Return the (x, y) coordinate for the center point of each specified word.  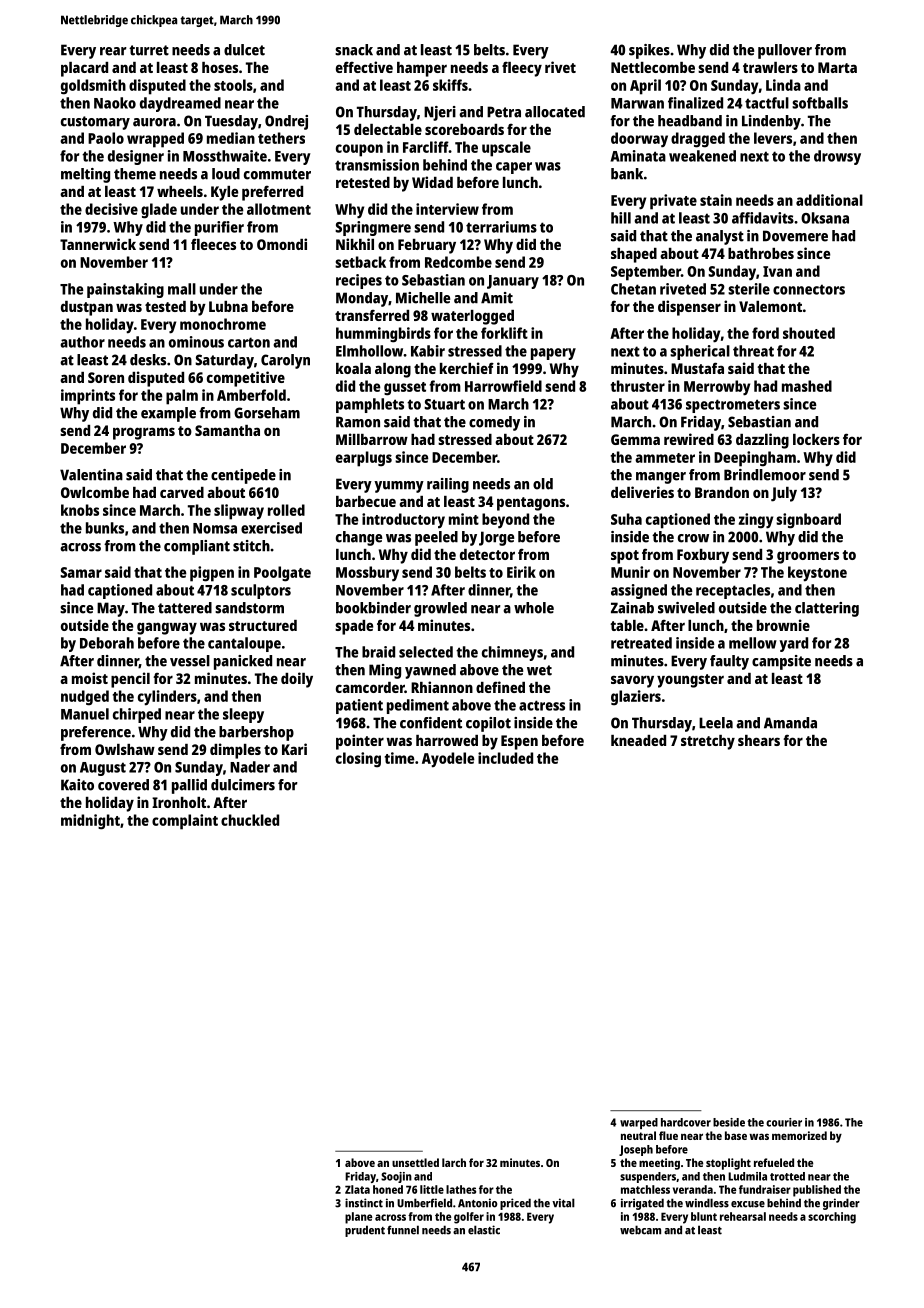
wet (539, 670)
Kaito (77, 785)
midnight (90, 822)
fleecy (522, 69)
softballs (820, 103)
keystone (817, 574)
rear (113, 51)
